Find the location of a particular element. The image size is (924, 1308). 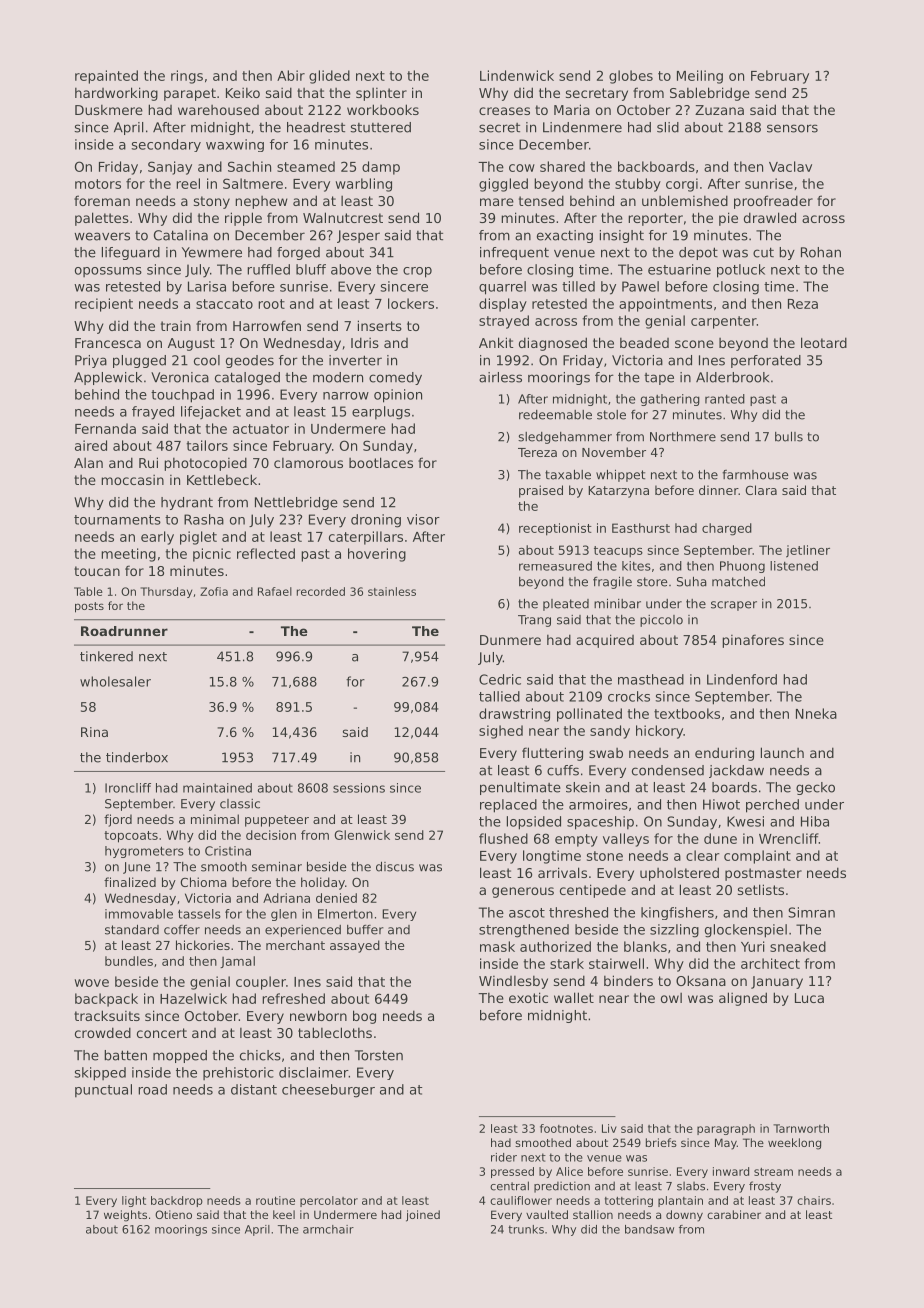

Abir is located at coordinates (291, 75).
